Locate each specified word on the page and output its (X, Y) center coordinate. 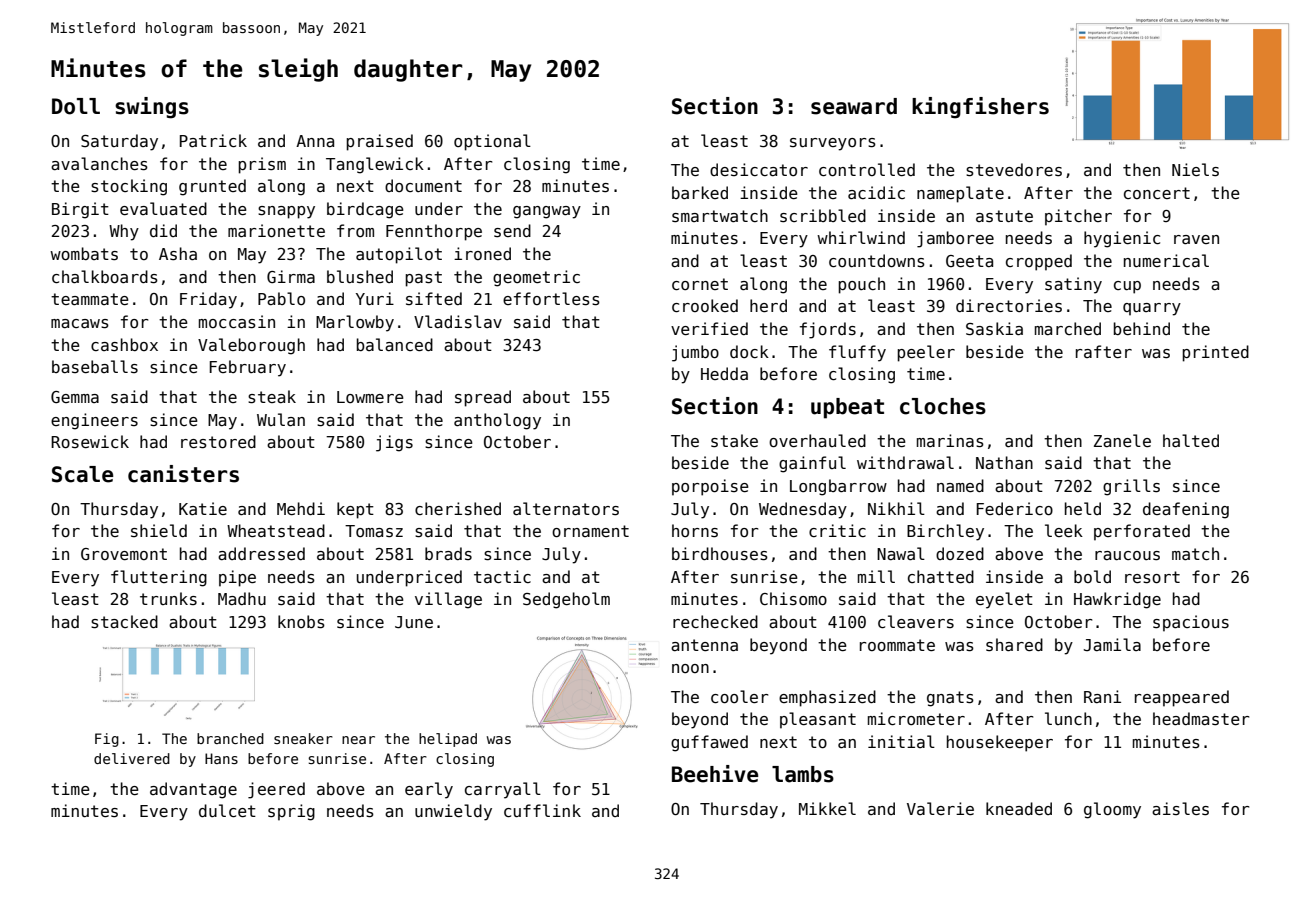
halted (1191, 440)
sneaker (303, 738)
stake (734, 441)
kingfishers (980, 108)
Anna (315, 141)
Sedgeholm (566, 600)
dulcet (227, 810)
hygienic (1122, 239)
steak (272, 397)
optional (492, 142)
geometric (536, 278)
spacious (1191, 623)
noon (690, 668)
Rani (1102, 696)
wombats (84, 254)
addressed (261, 554)
